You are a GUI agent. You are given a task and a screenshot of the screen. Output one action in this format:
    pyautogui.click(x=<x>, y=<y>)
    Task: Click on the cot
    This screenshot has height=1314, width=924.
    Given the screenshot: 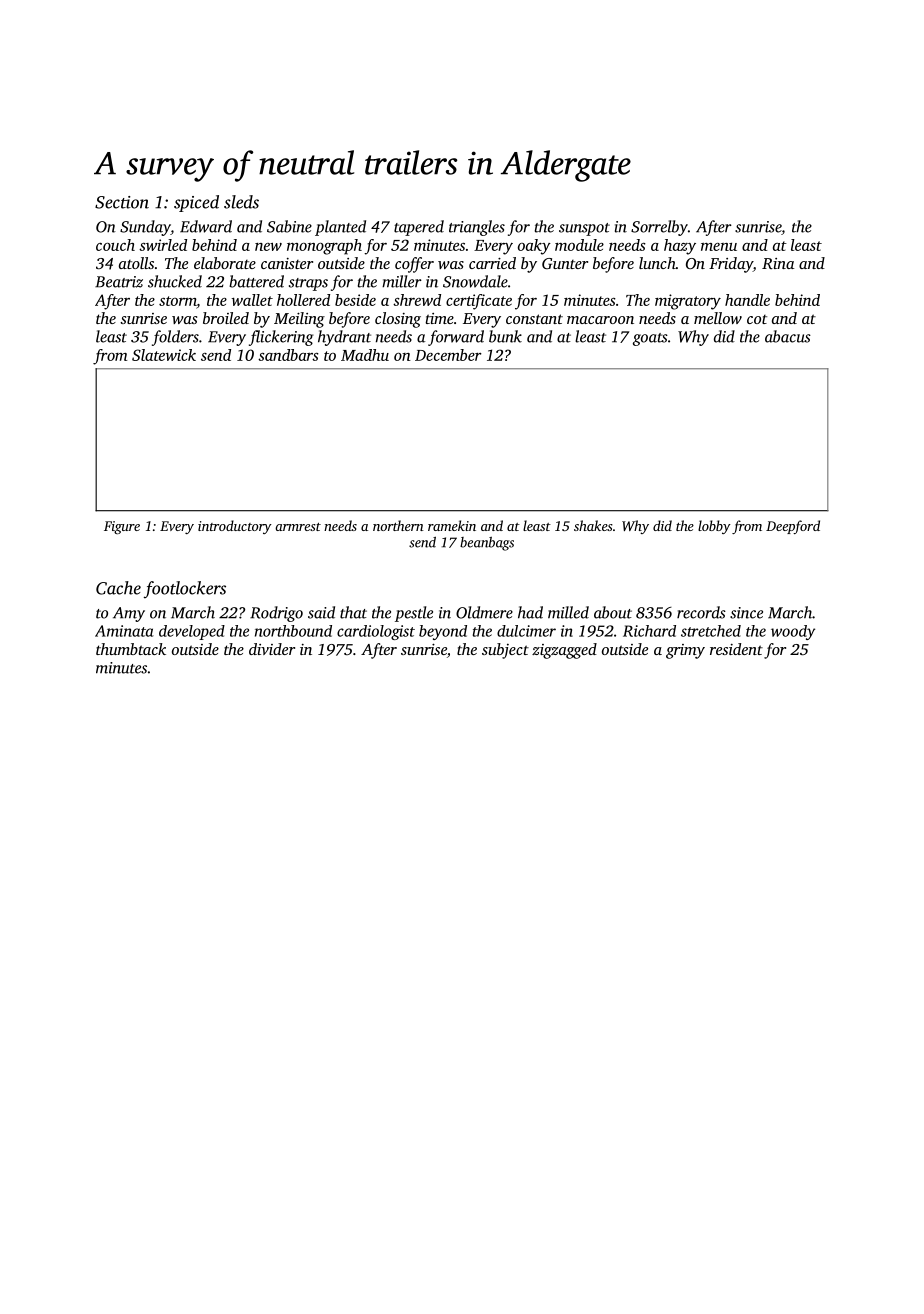 What is the action you would take?
    pyautogui.click(x=757, y=319)
